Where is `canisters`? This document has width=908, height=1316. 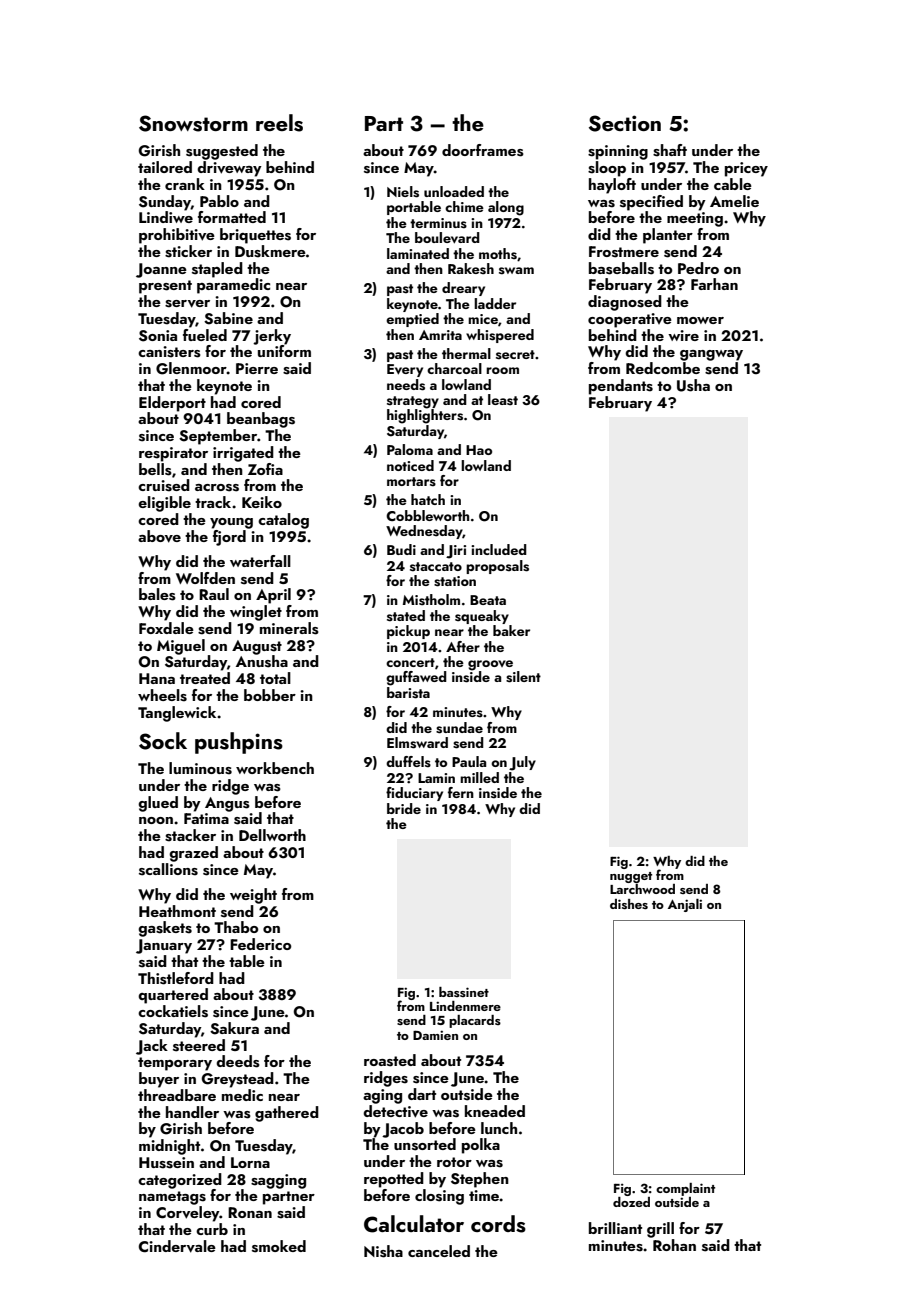
canisters is located at coordinates (169, 352).
